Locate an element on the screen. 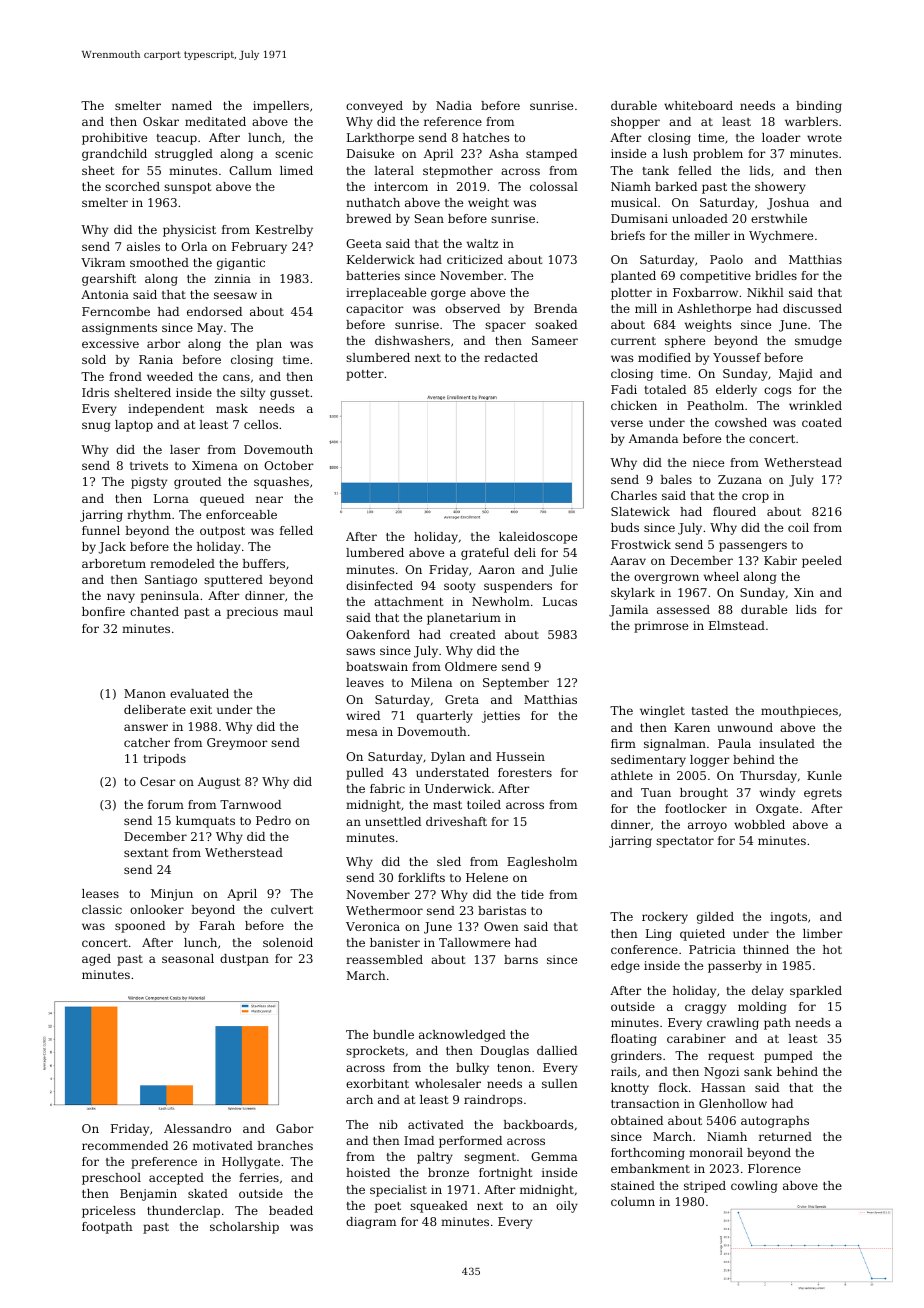  kumquats is located at coordinates (205, 822).
